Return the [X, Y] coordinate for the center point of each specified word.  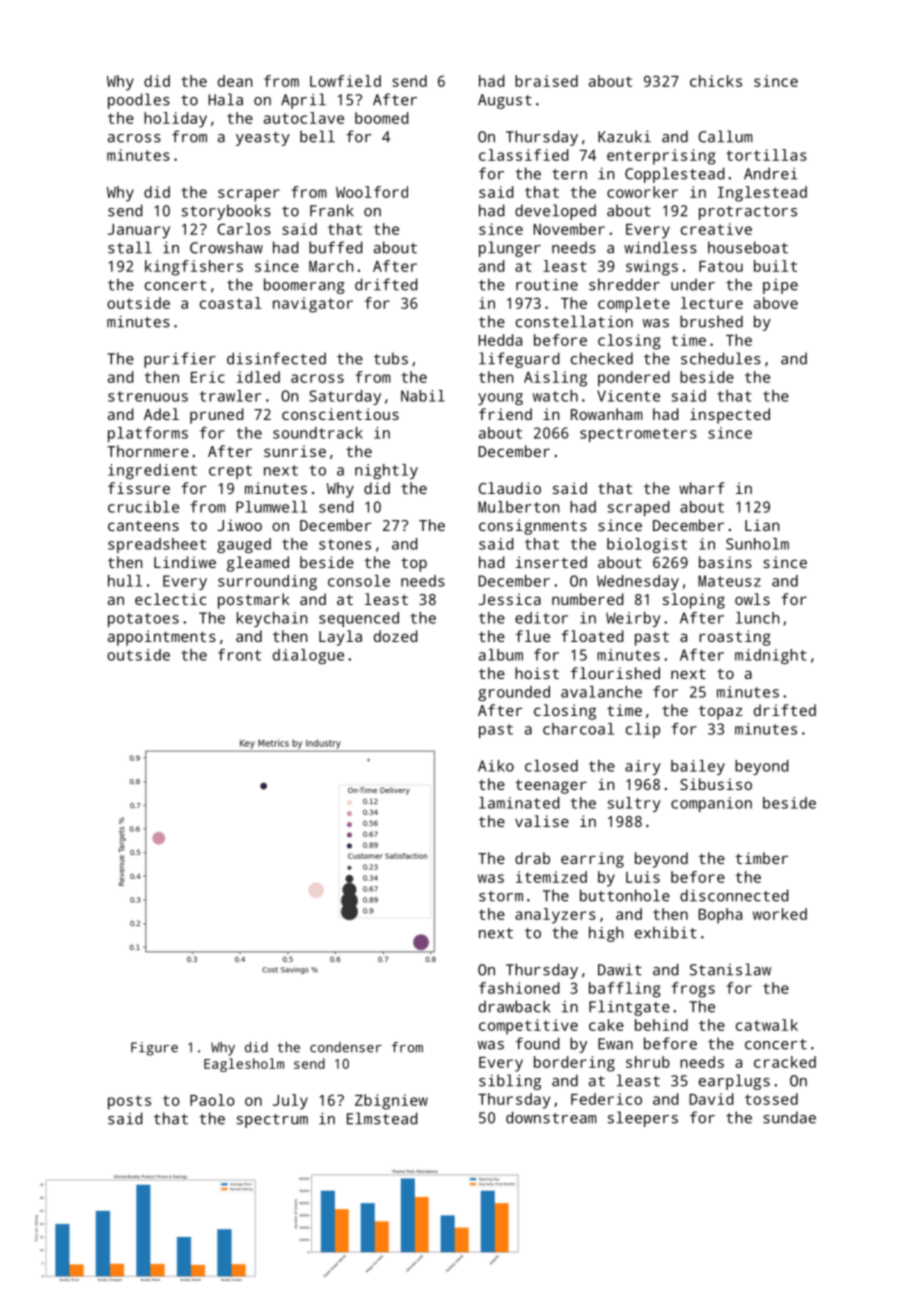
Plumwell [271, 507]
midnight [771, 656]
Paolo [212, 1100]
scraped [638, 508]
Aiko [496, 766]
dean [235, 81]
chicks [716, 81]
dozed [395, 636]
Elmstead [382, 1118]
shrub [648, 1062]
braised [546, 81]
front [239, 655]
